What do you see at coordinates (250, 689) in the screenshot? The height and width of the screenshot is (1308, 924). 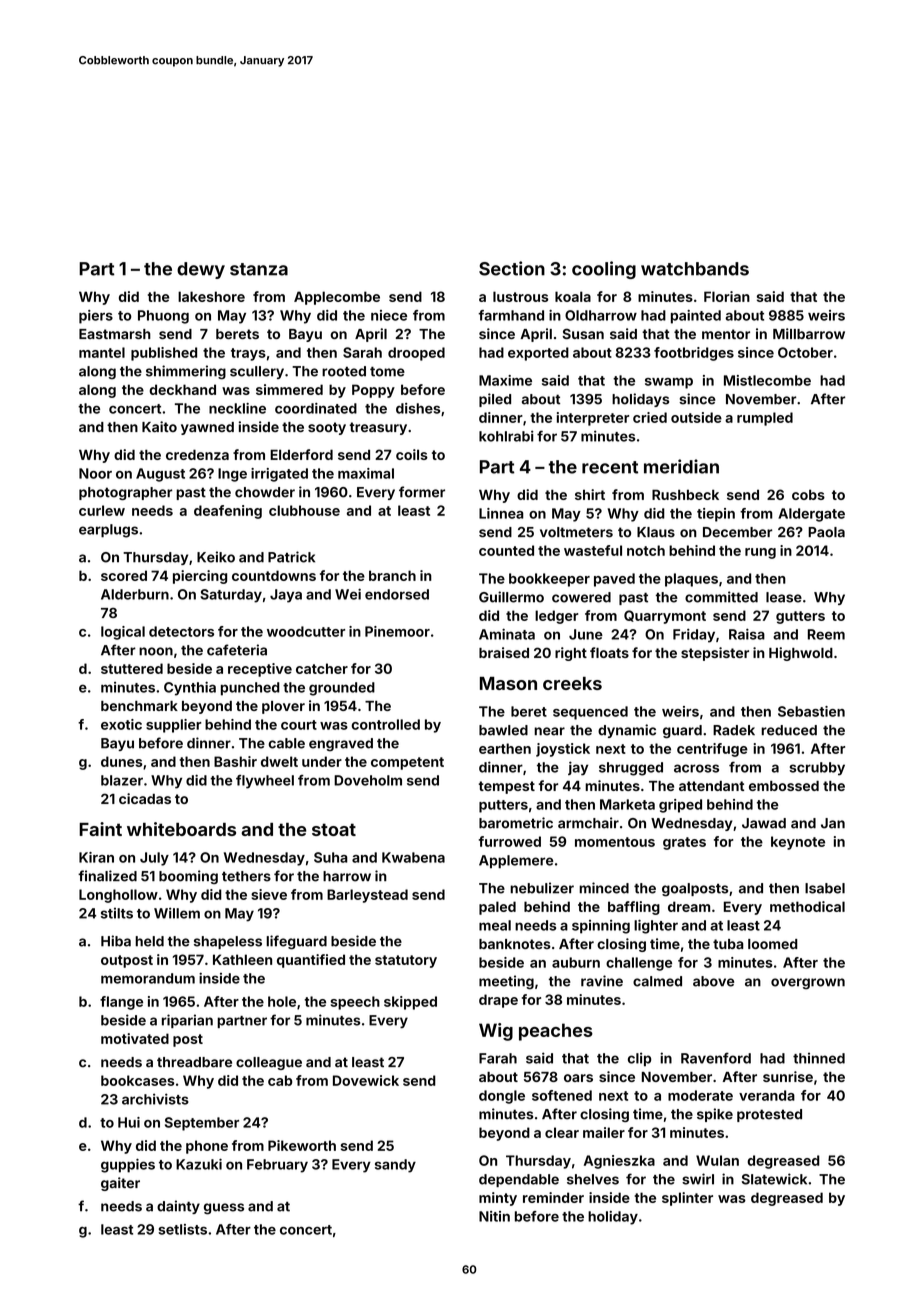 I see `punched` at bounding box center [250, 689].
